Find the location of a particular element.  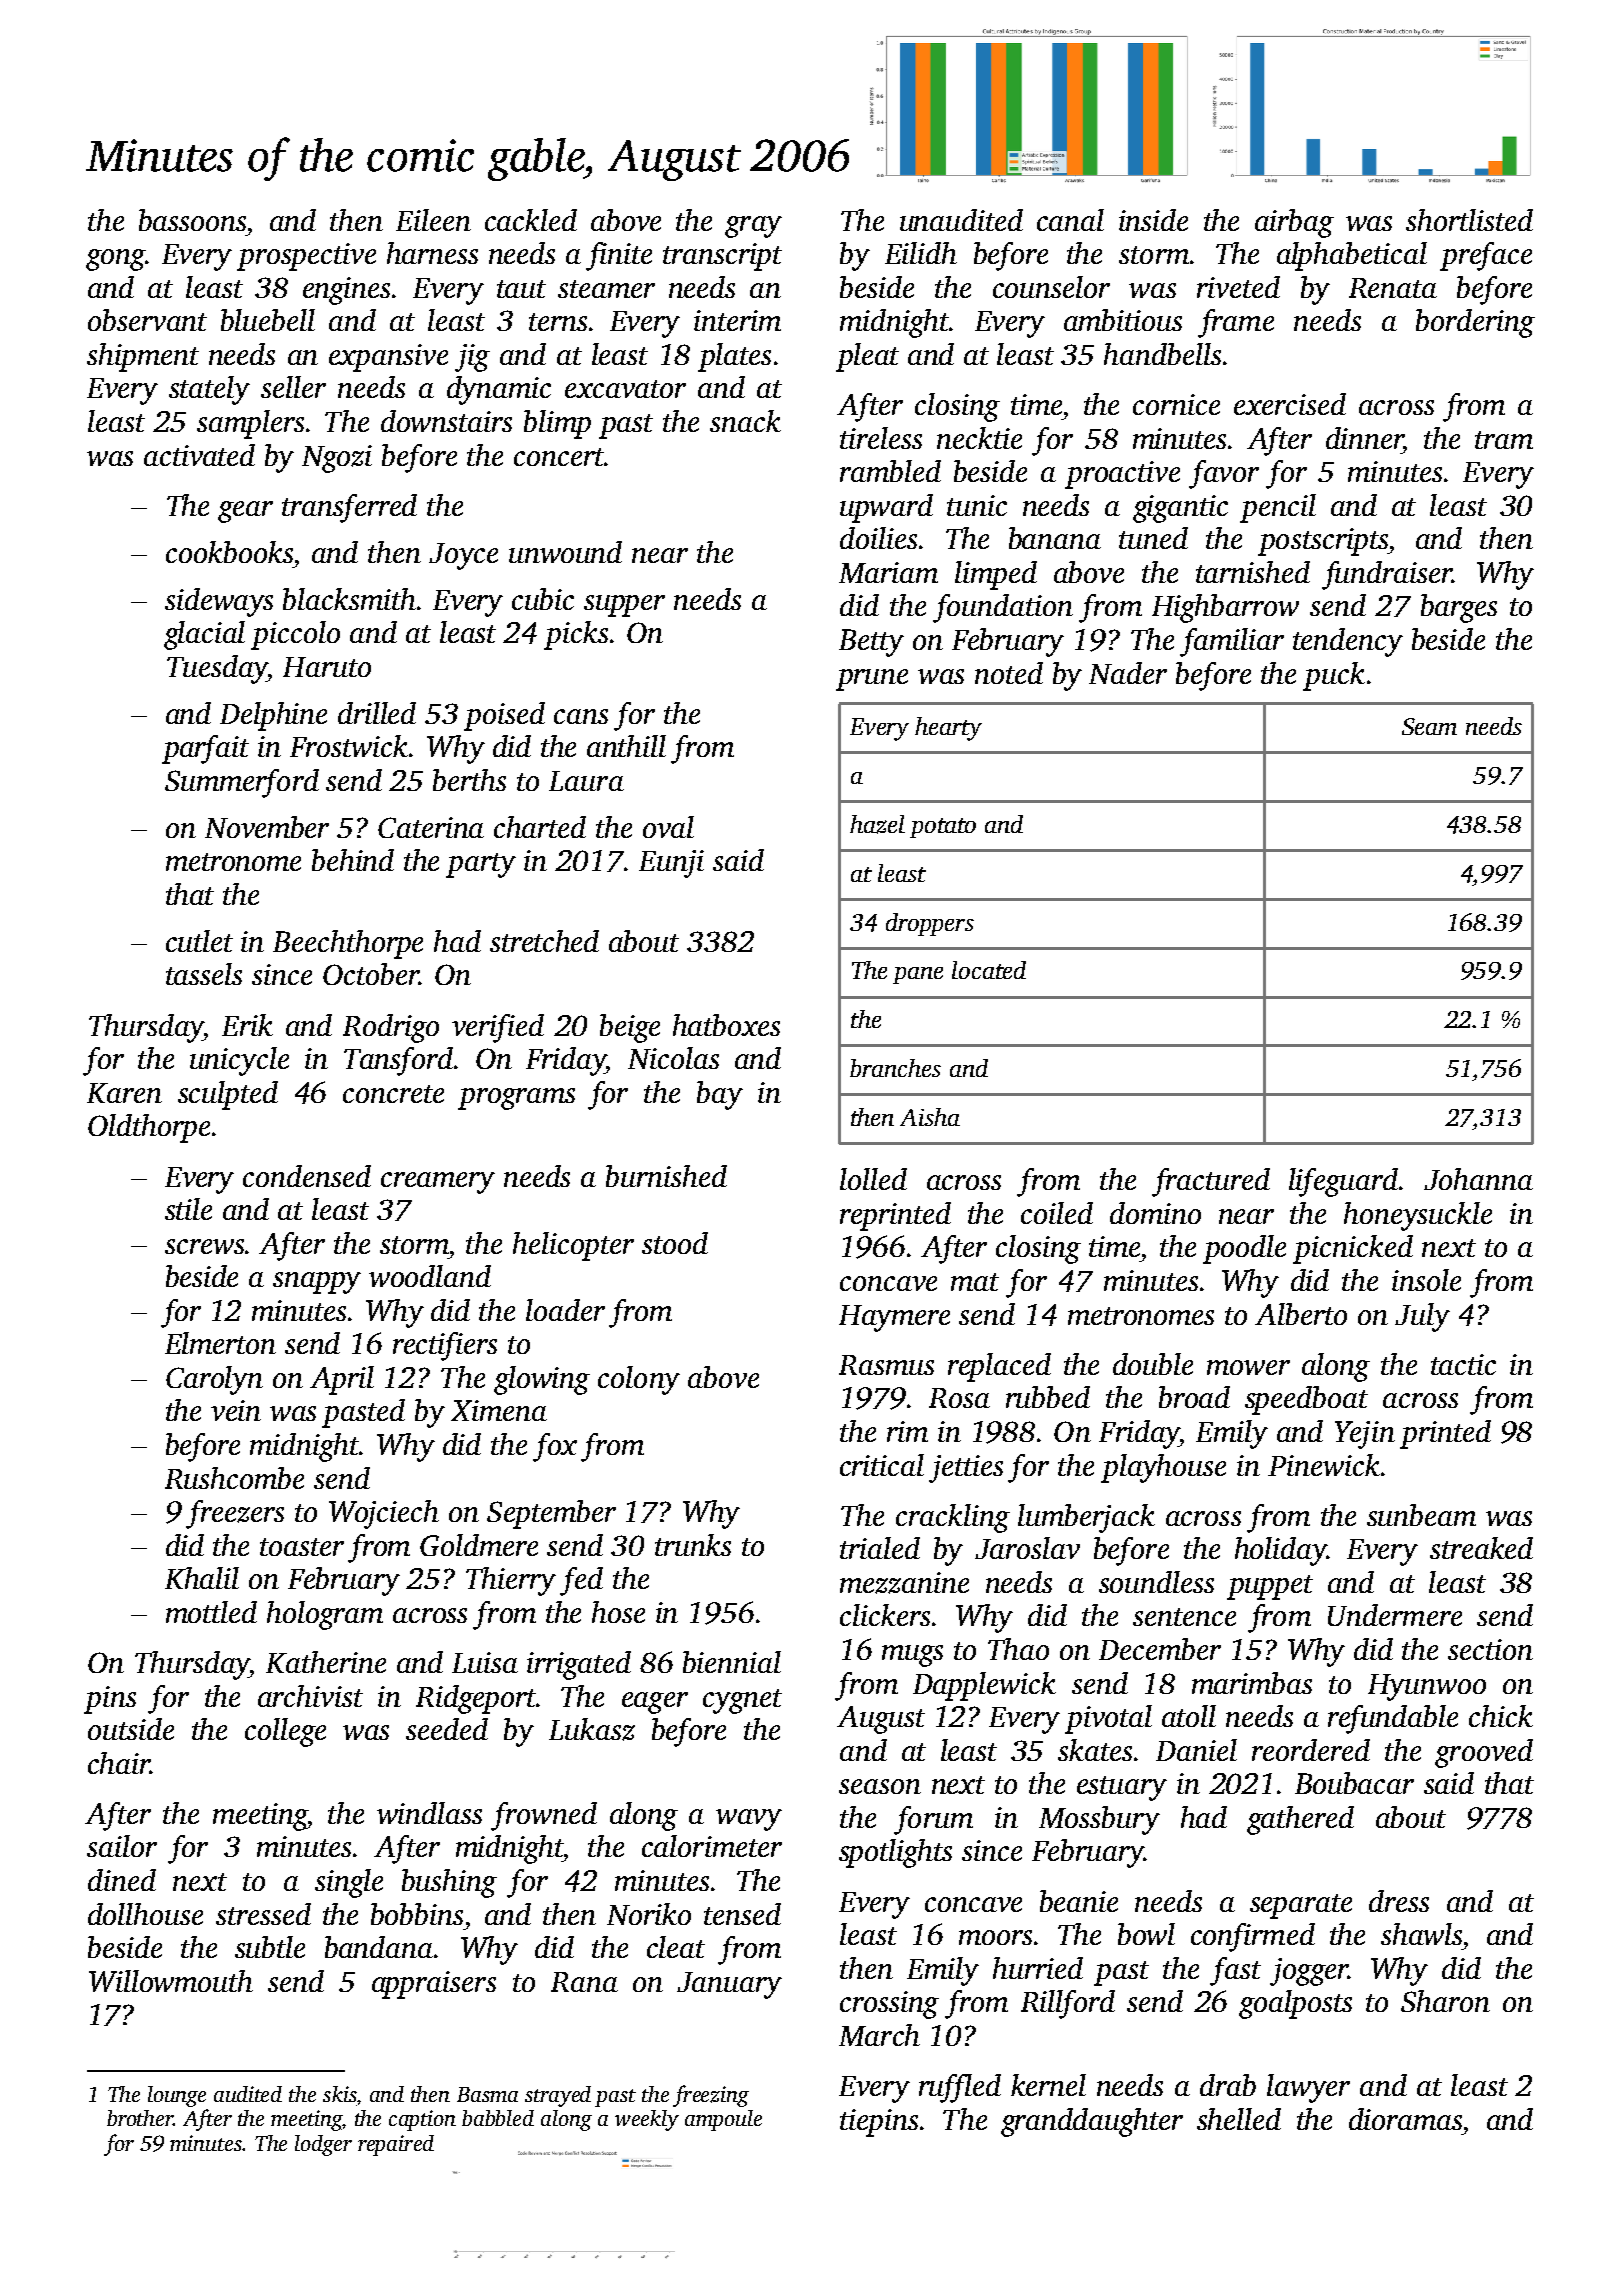

cornice is located at coordinates (1176, 404).
